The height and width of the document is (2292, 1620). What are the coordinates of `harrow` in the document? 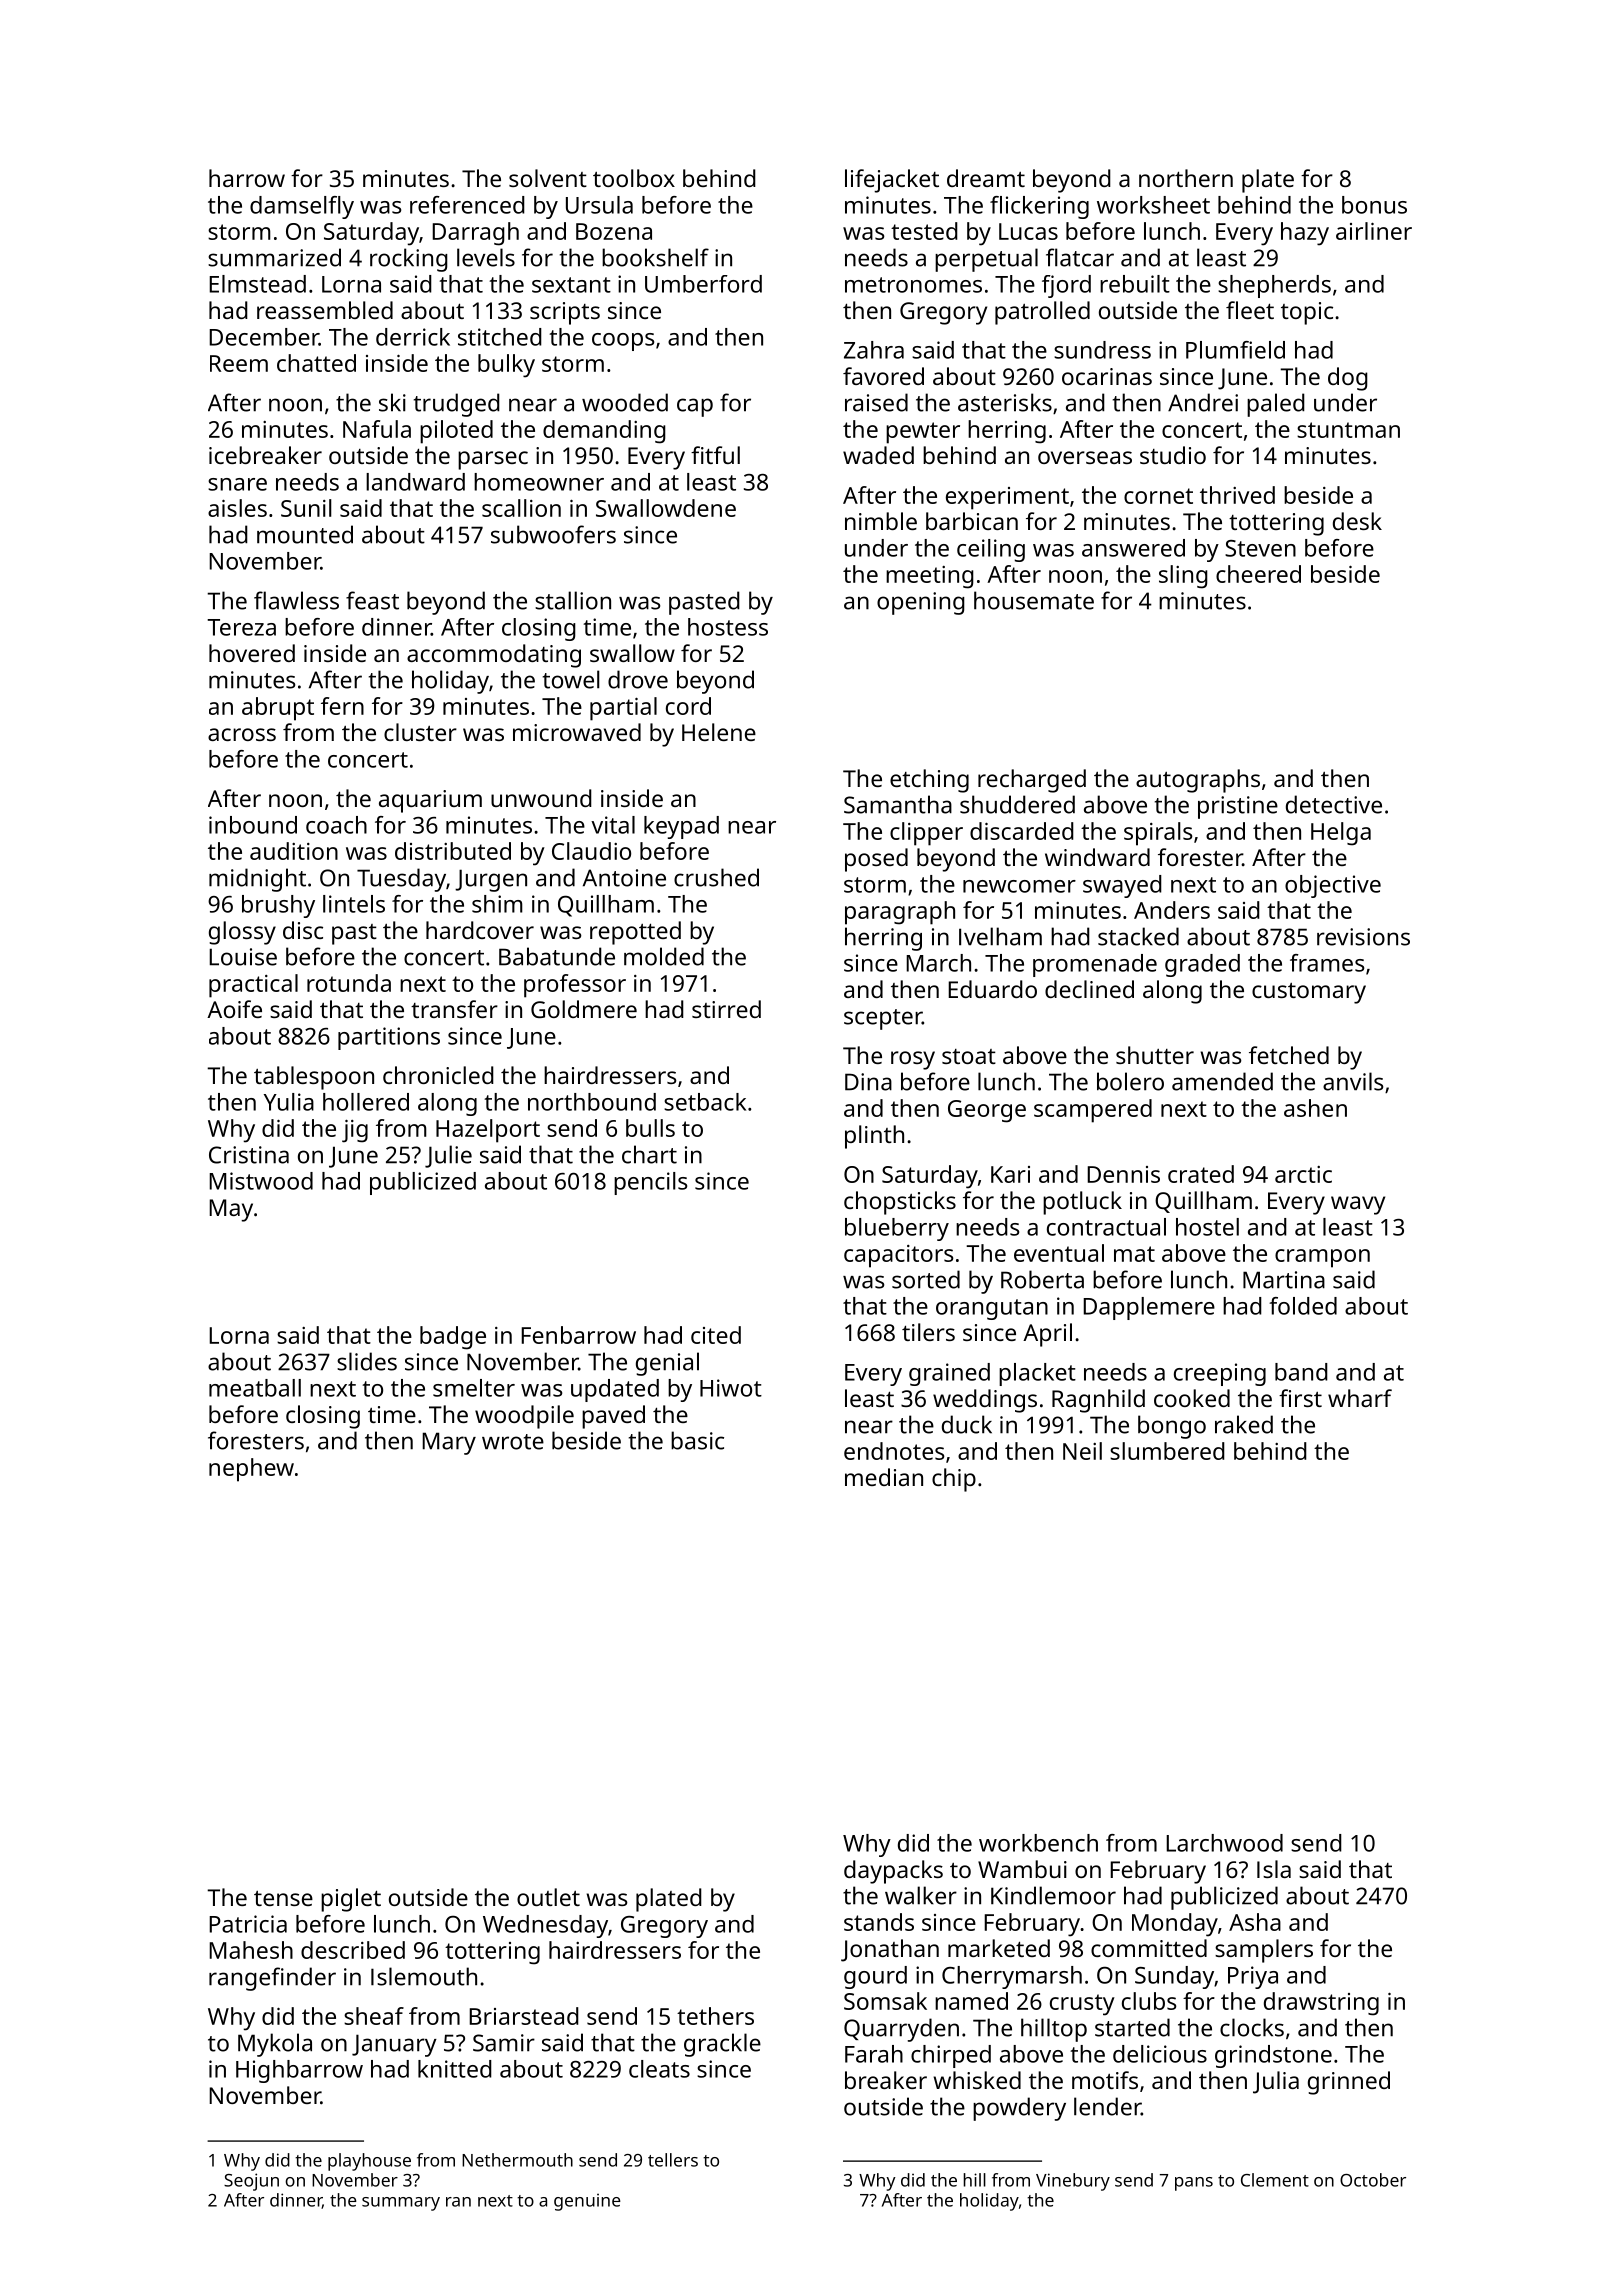 It's located at (247, 178).
